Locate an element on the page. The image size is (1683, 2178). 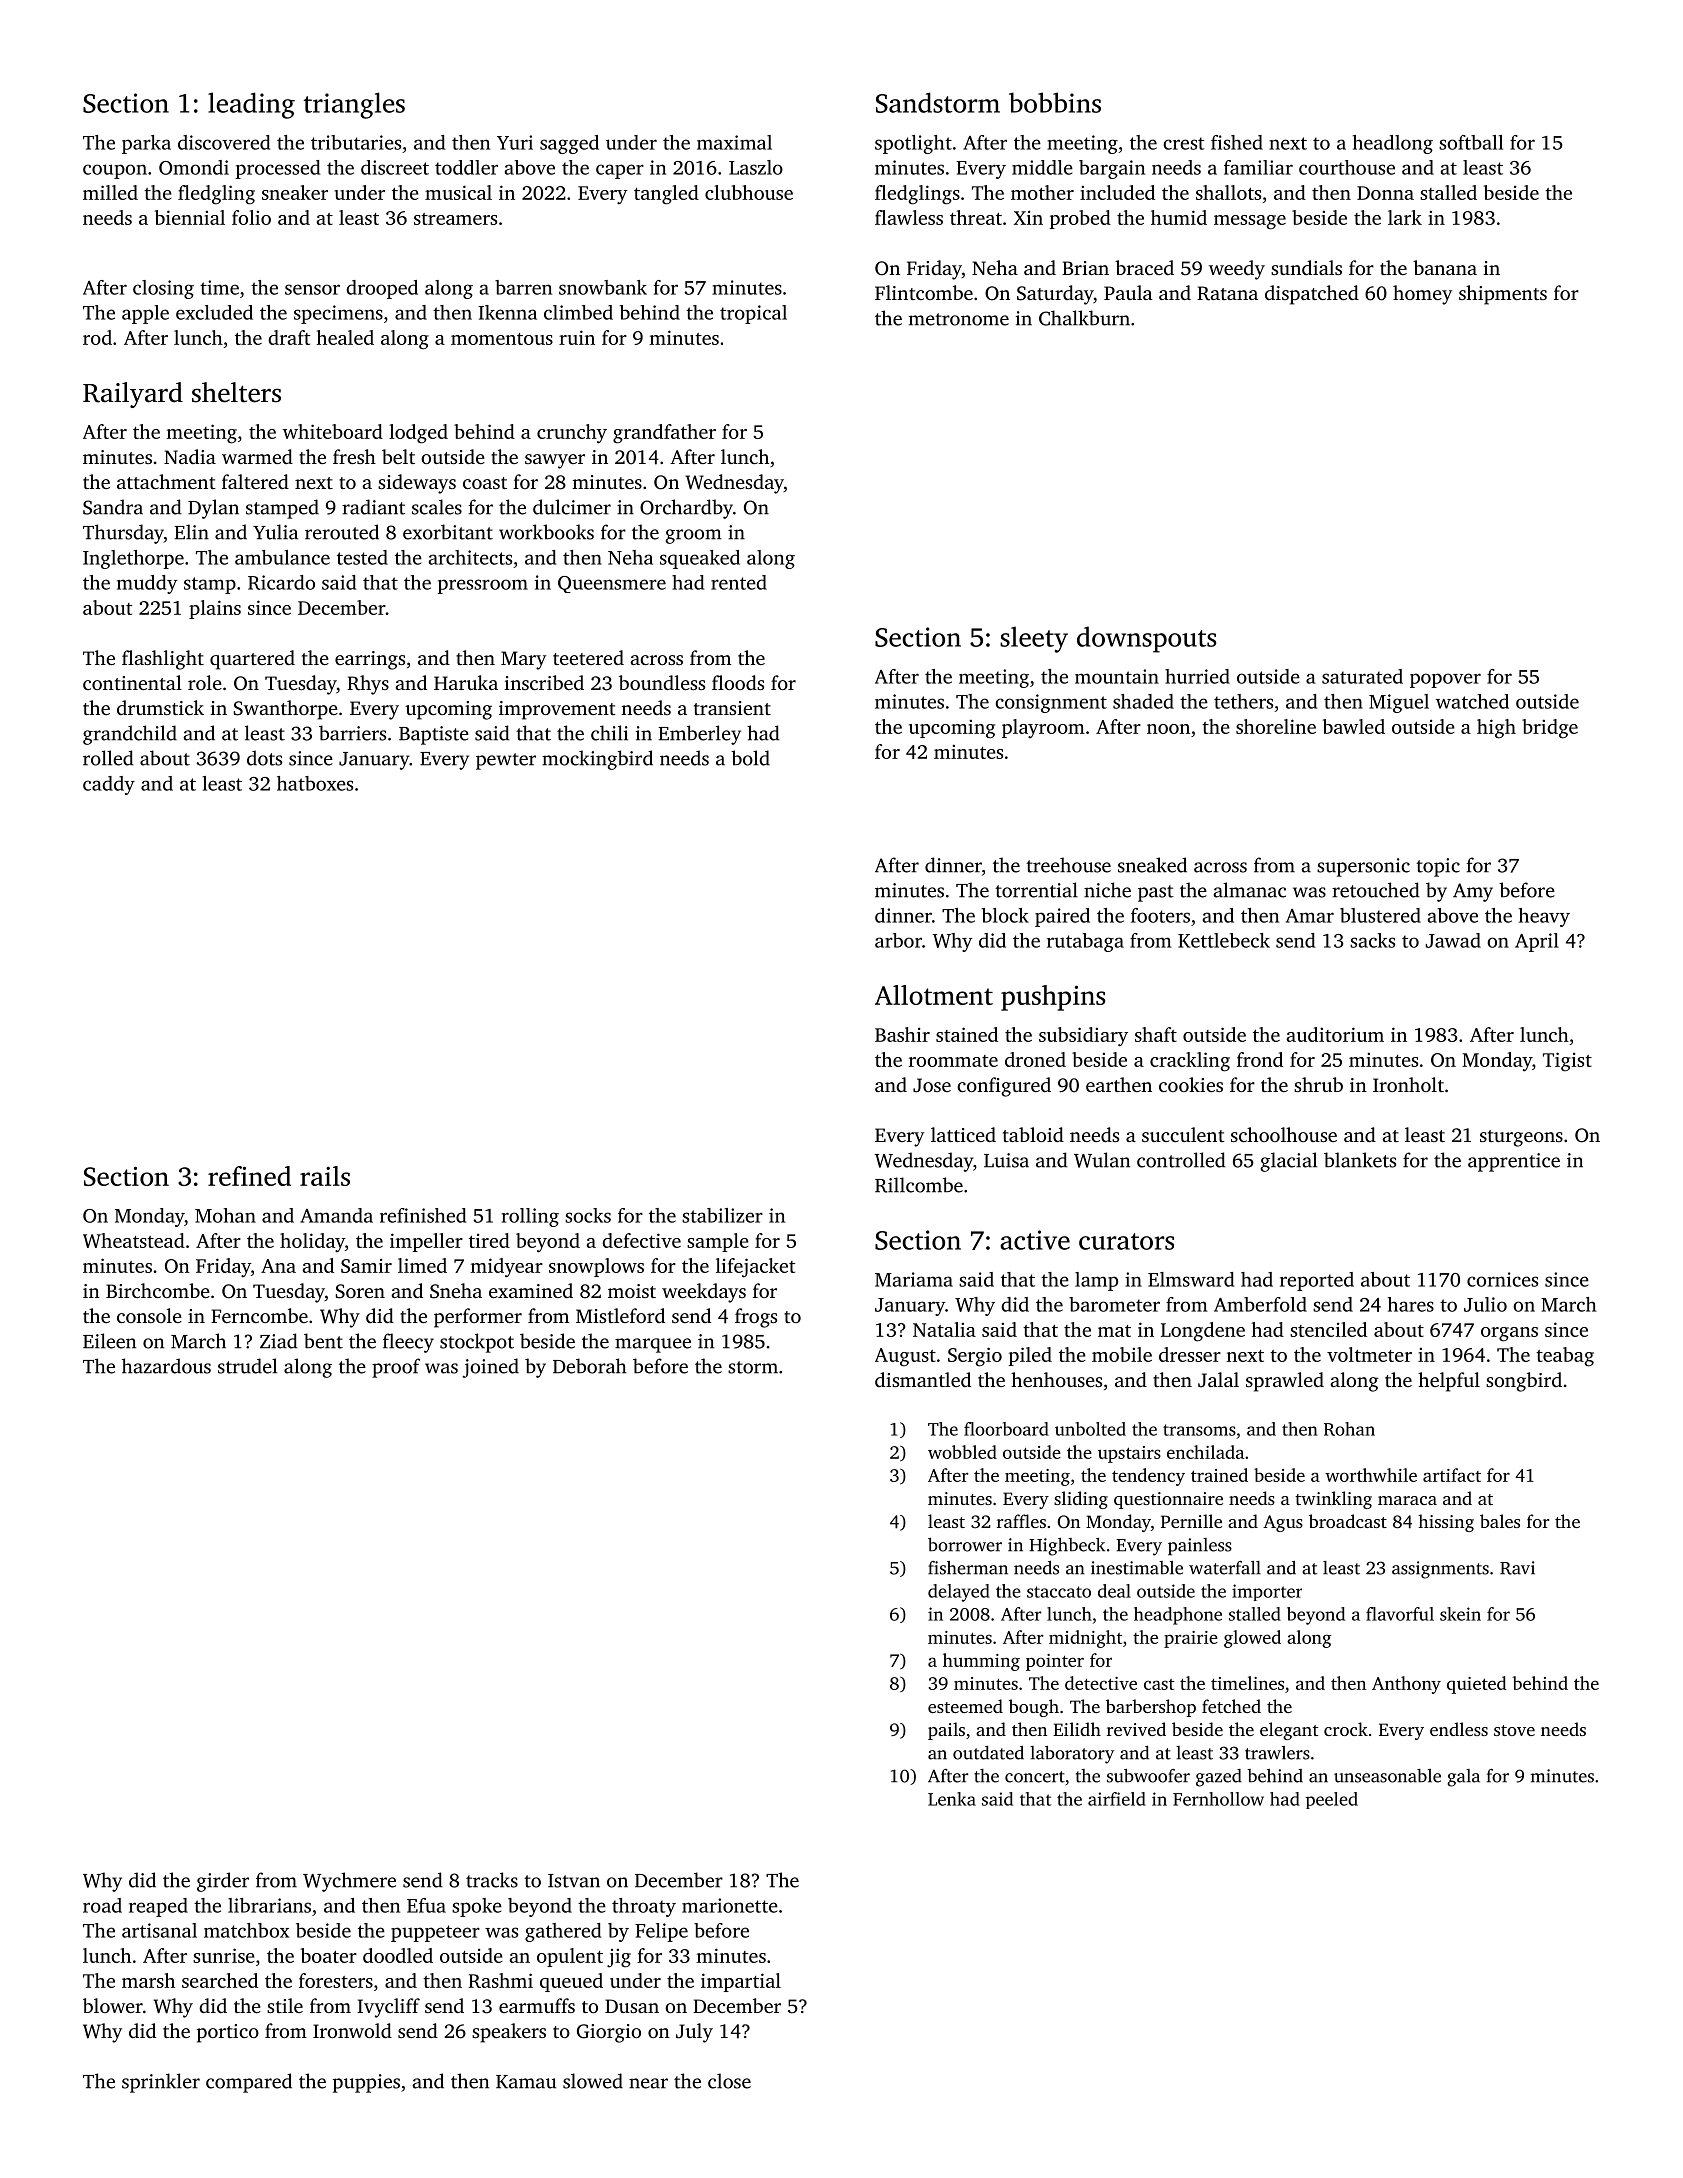
Wychmere is located at coordinates (349, 1882).
